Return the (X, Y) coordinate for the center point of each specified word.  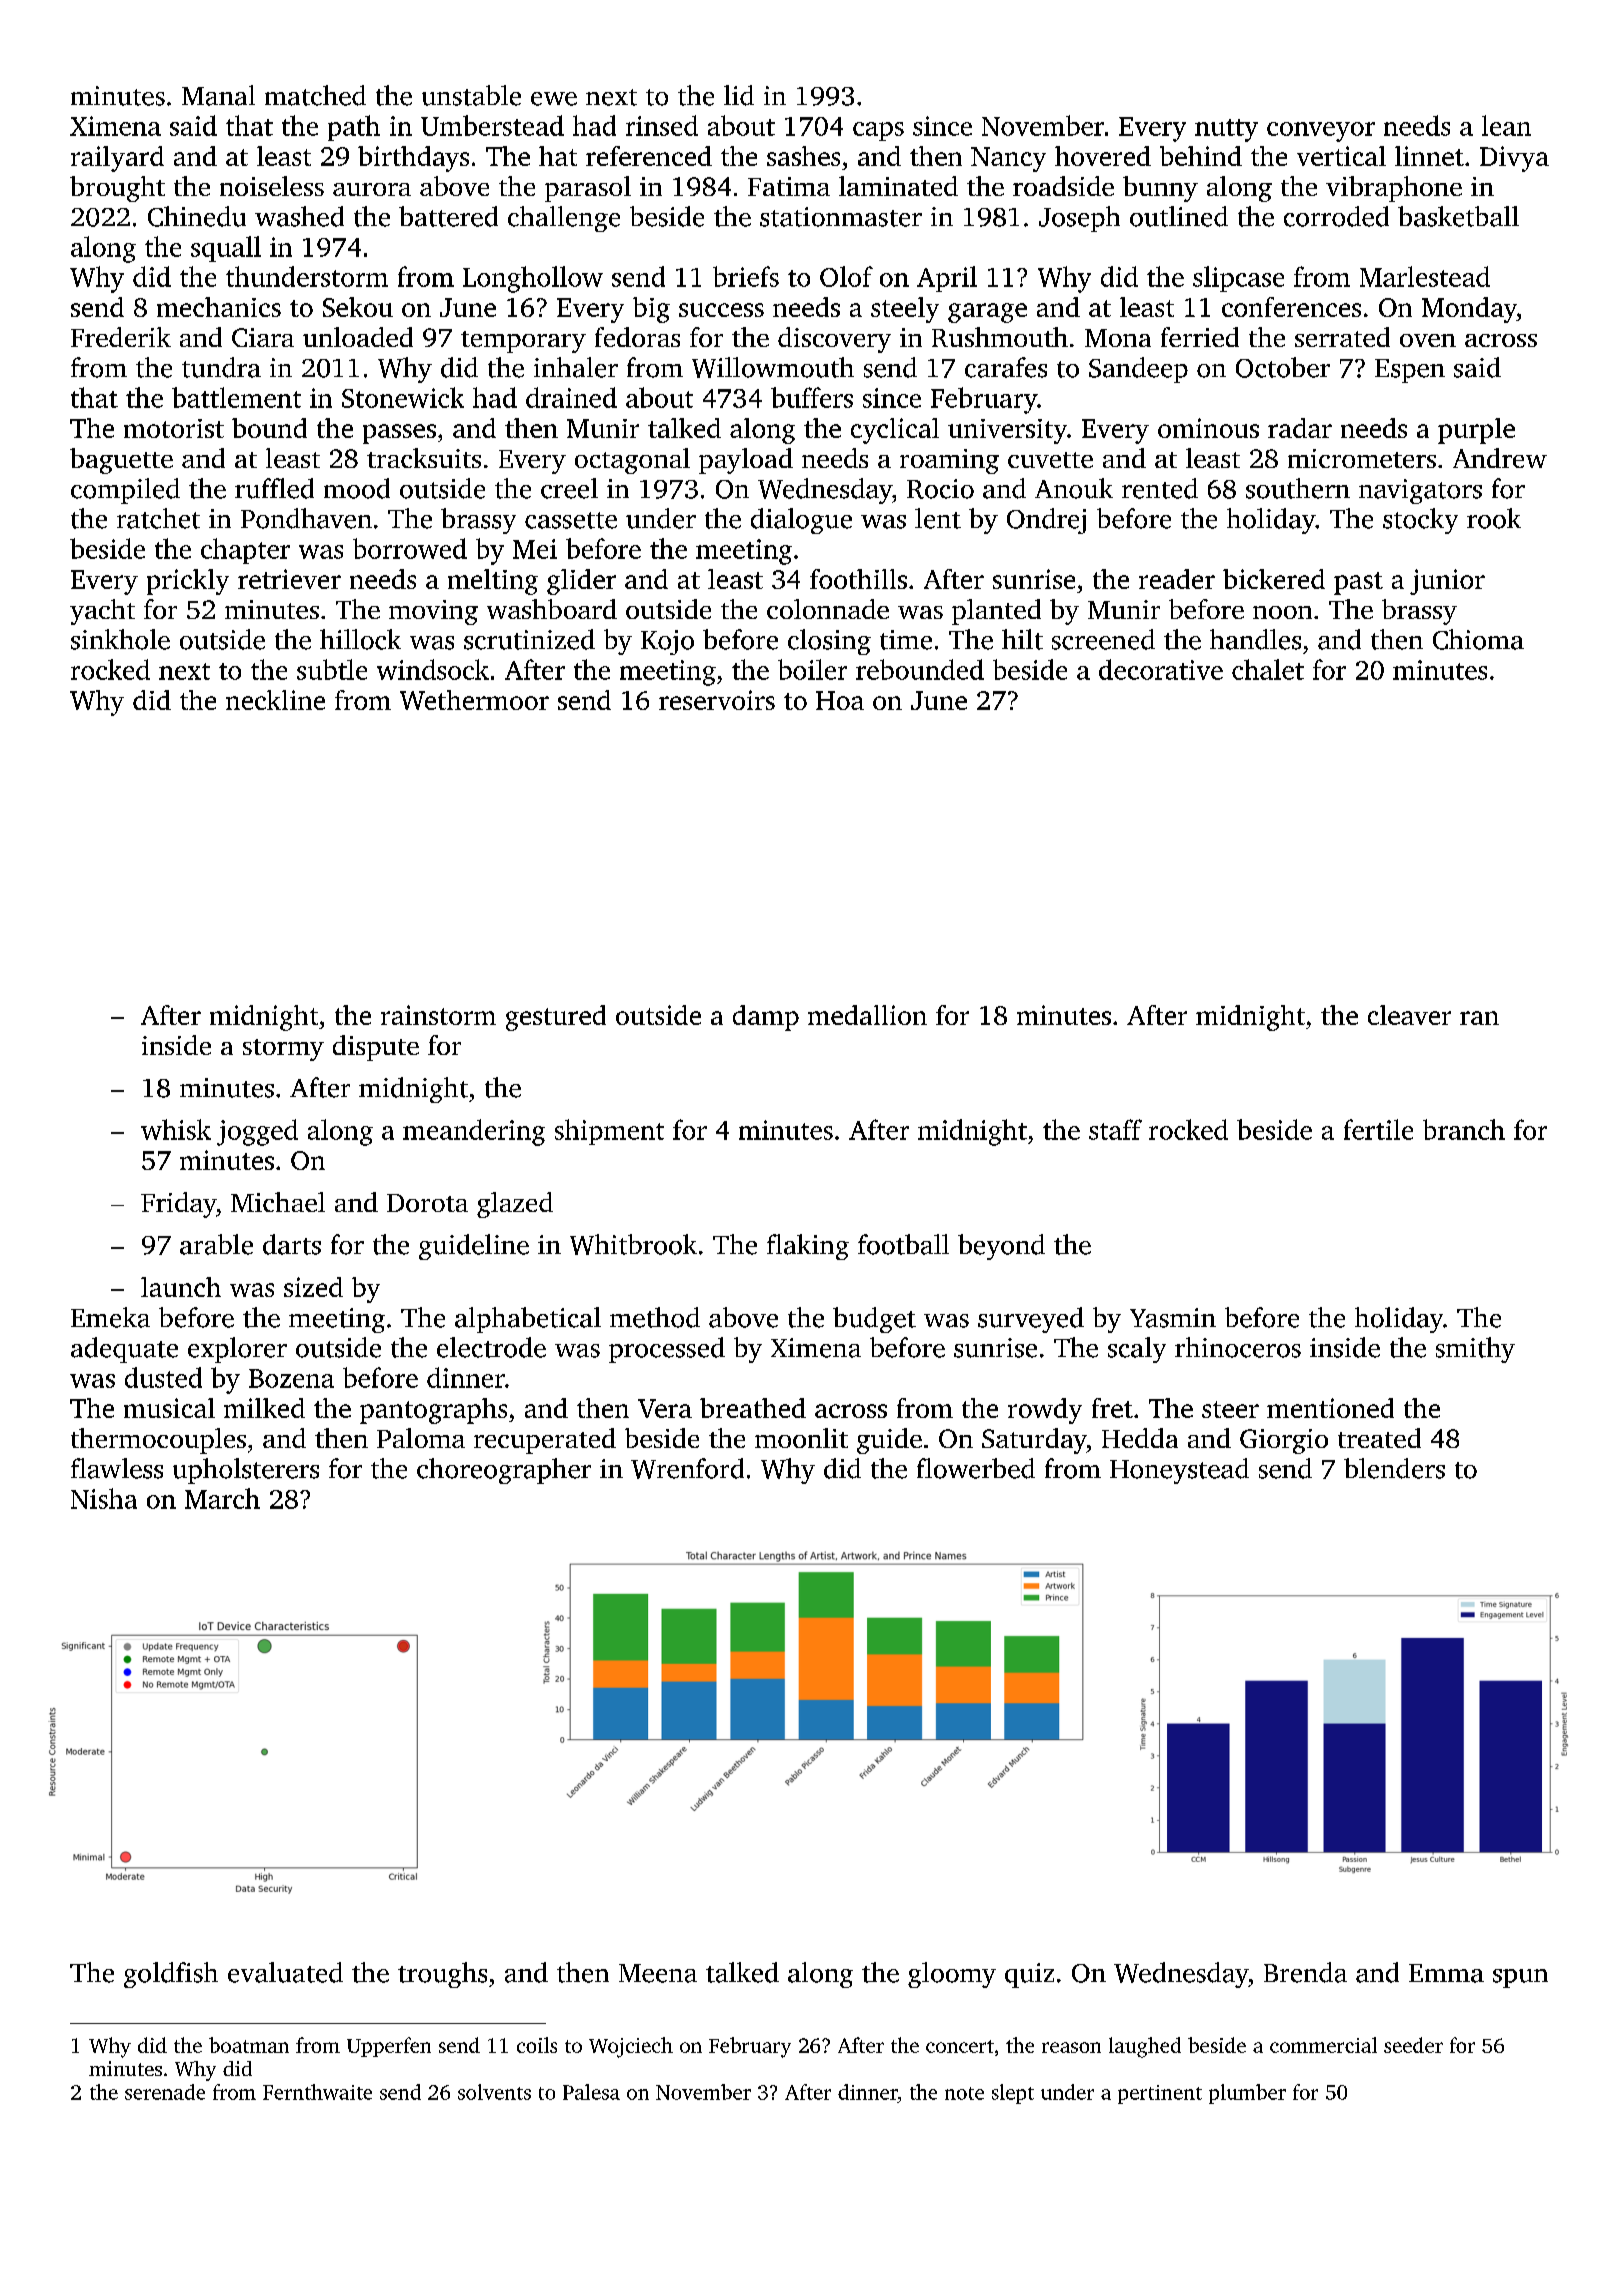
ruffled (274, 488)
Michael (278, 1202)
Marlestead (1425, 276)
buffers (812, 397)
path (354, 128)
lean (1506, 125)
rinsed (662, 125)
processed (667, 1350)
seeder (1413, 2045)
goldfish (171, 1975)
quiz (1029, 1975)
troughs (442, 1975)
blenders (1394, 1468)
